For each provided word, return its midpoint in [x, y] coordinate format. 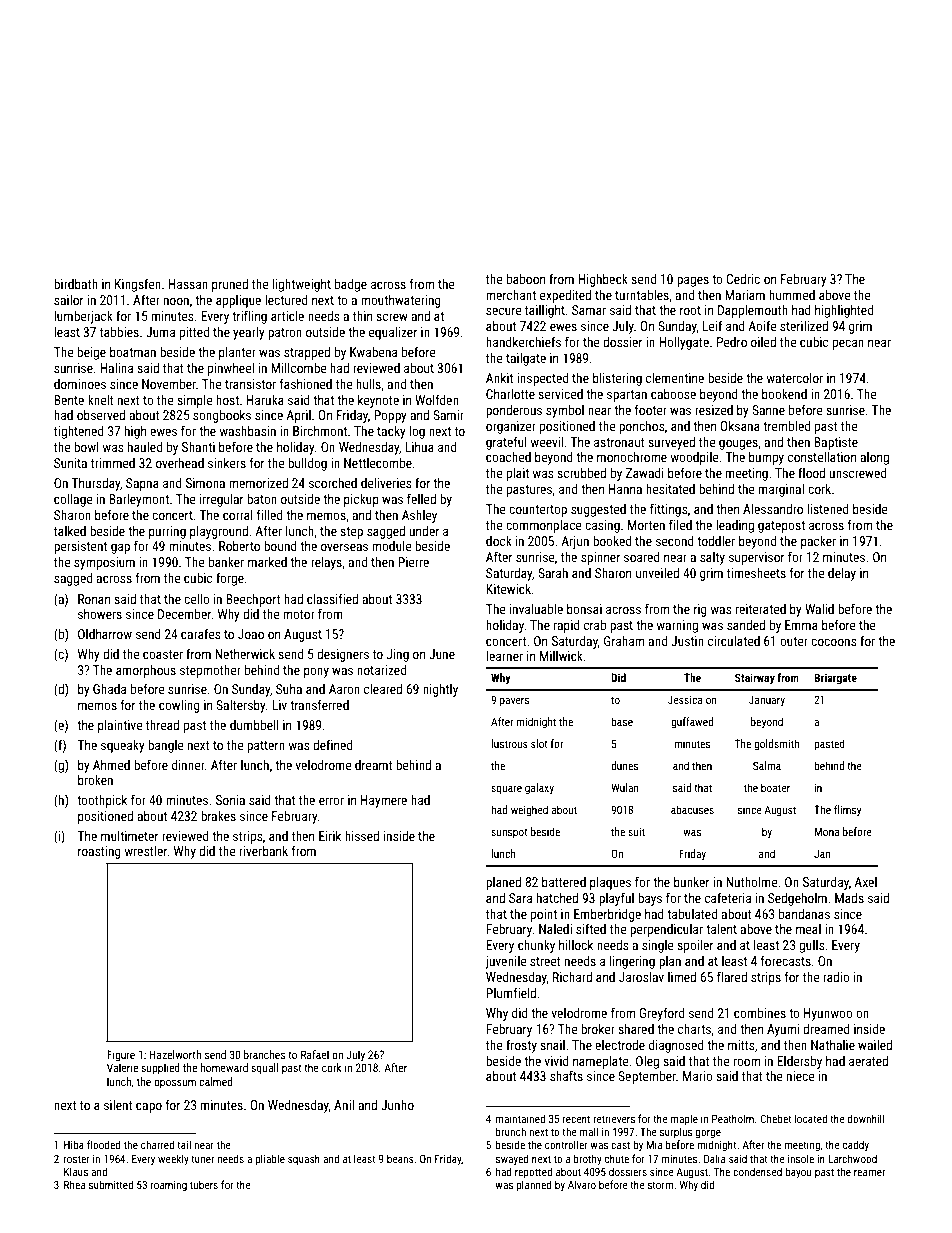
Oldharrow [105, 634]
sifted [591, 928]
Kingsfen [138, 285]
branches [264, 1054]
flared [732, 976]
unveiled [657, 573]
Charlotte [510, 394]
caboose [673, 394]
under [424, 531]
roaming [169, 1186]
